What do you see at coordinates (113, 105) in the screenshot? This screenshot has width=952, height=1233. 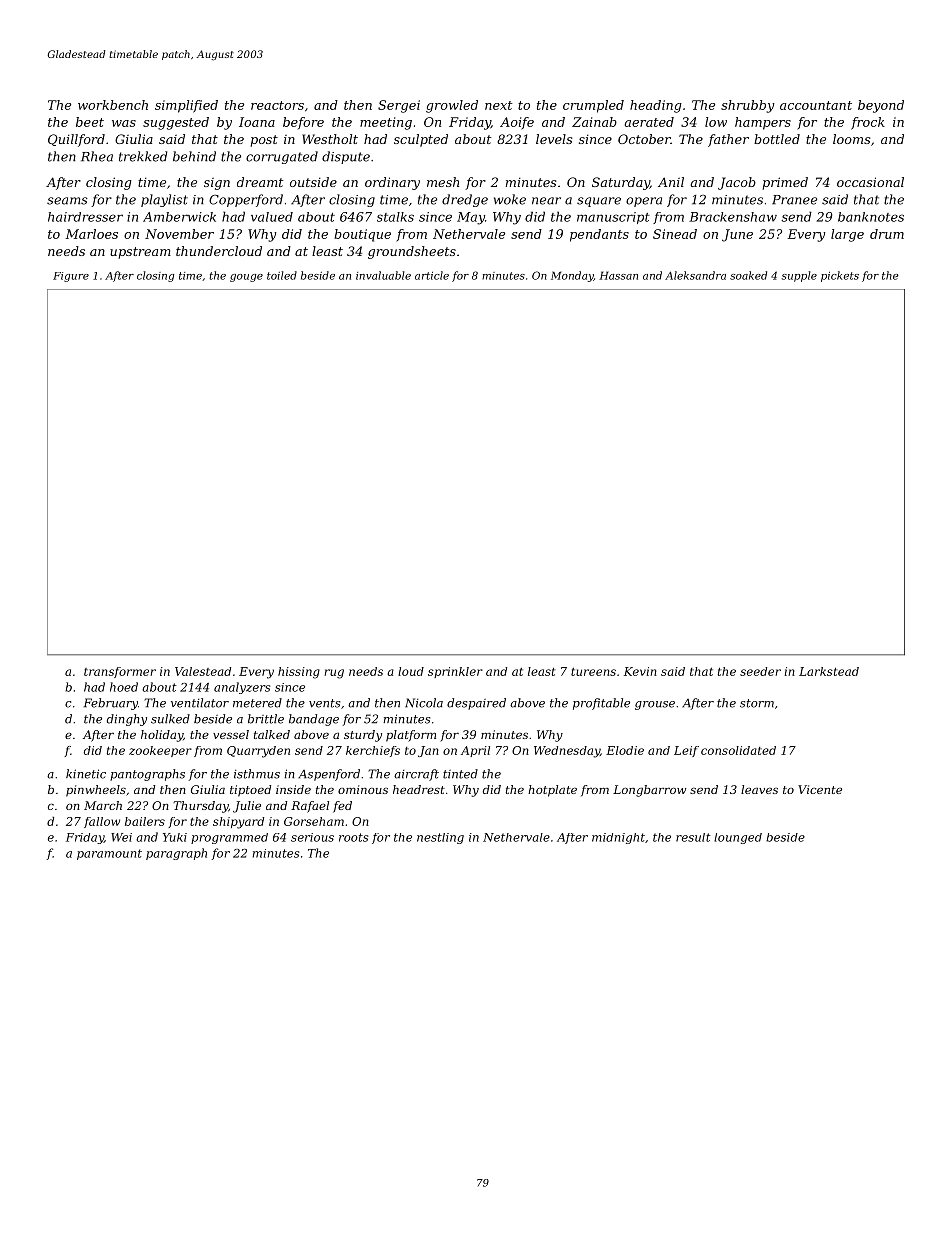 I see `workbench` at bounding box center [113, 105].
